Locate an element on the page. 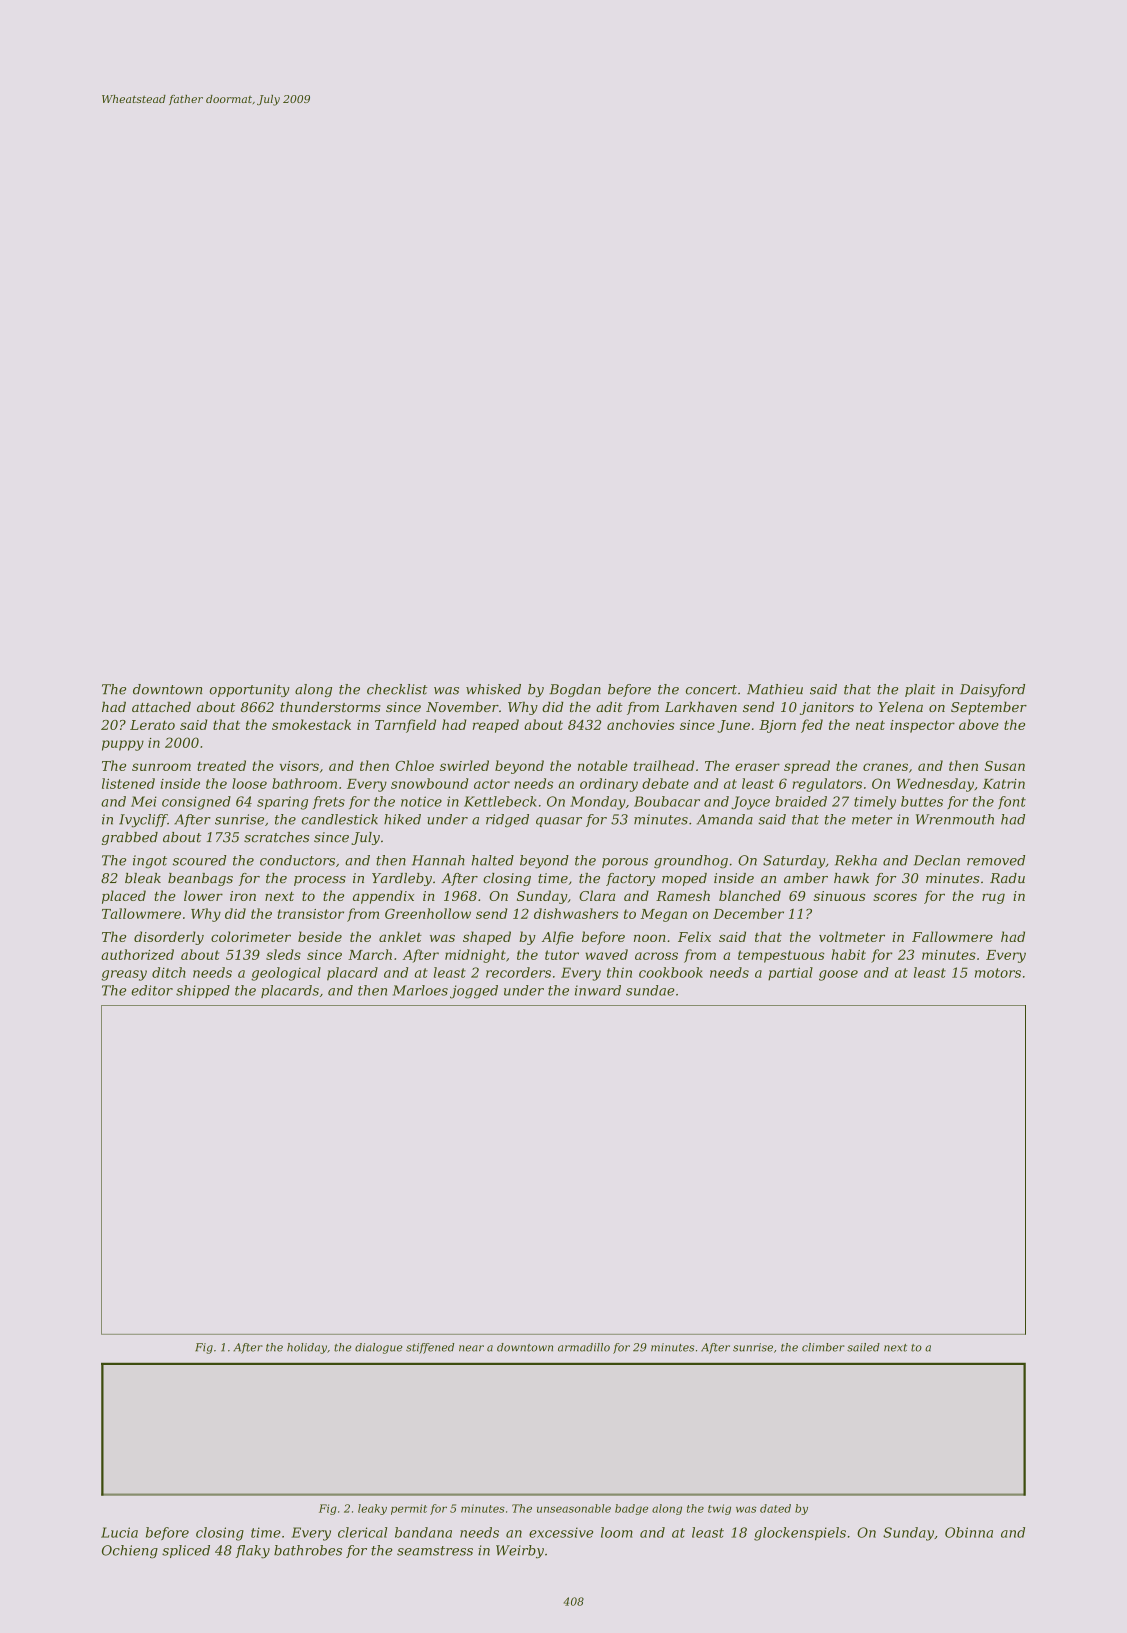 Image resolution: width=1127 pixels, height=1633 pixels. treated is located at coordinates (221, 765).
